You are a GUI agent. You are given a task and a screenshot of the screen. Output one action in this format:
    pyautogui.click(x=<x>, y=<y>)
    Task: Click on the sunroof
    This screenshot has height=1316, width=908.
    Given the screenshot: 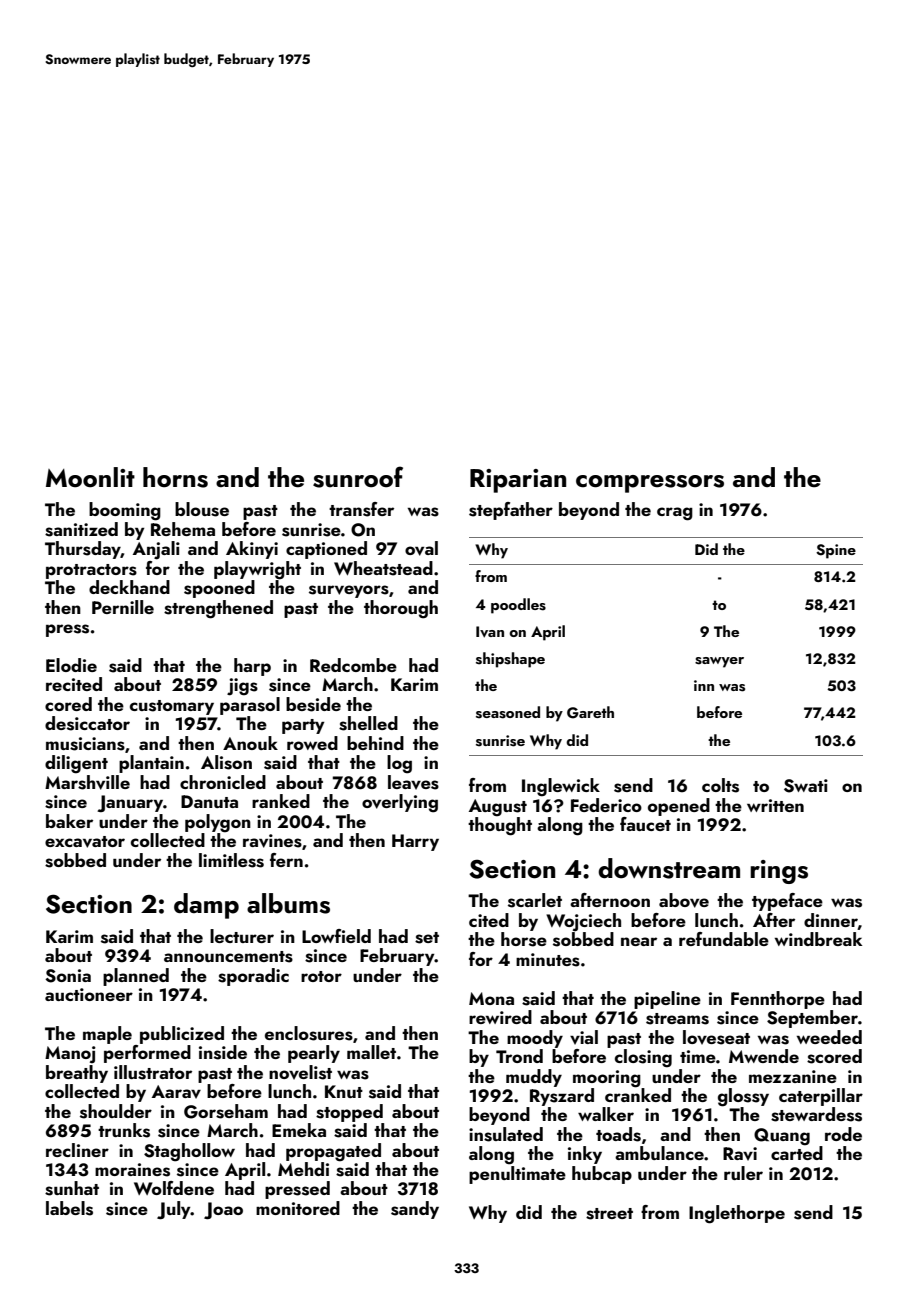 What is the action you would take?
    pyautogui.click(x=358, y=477)
